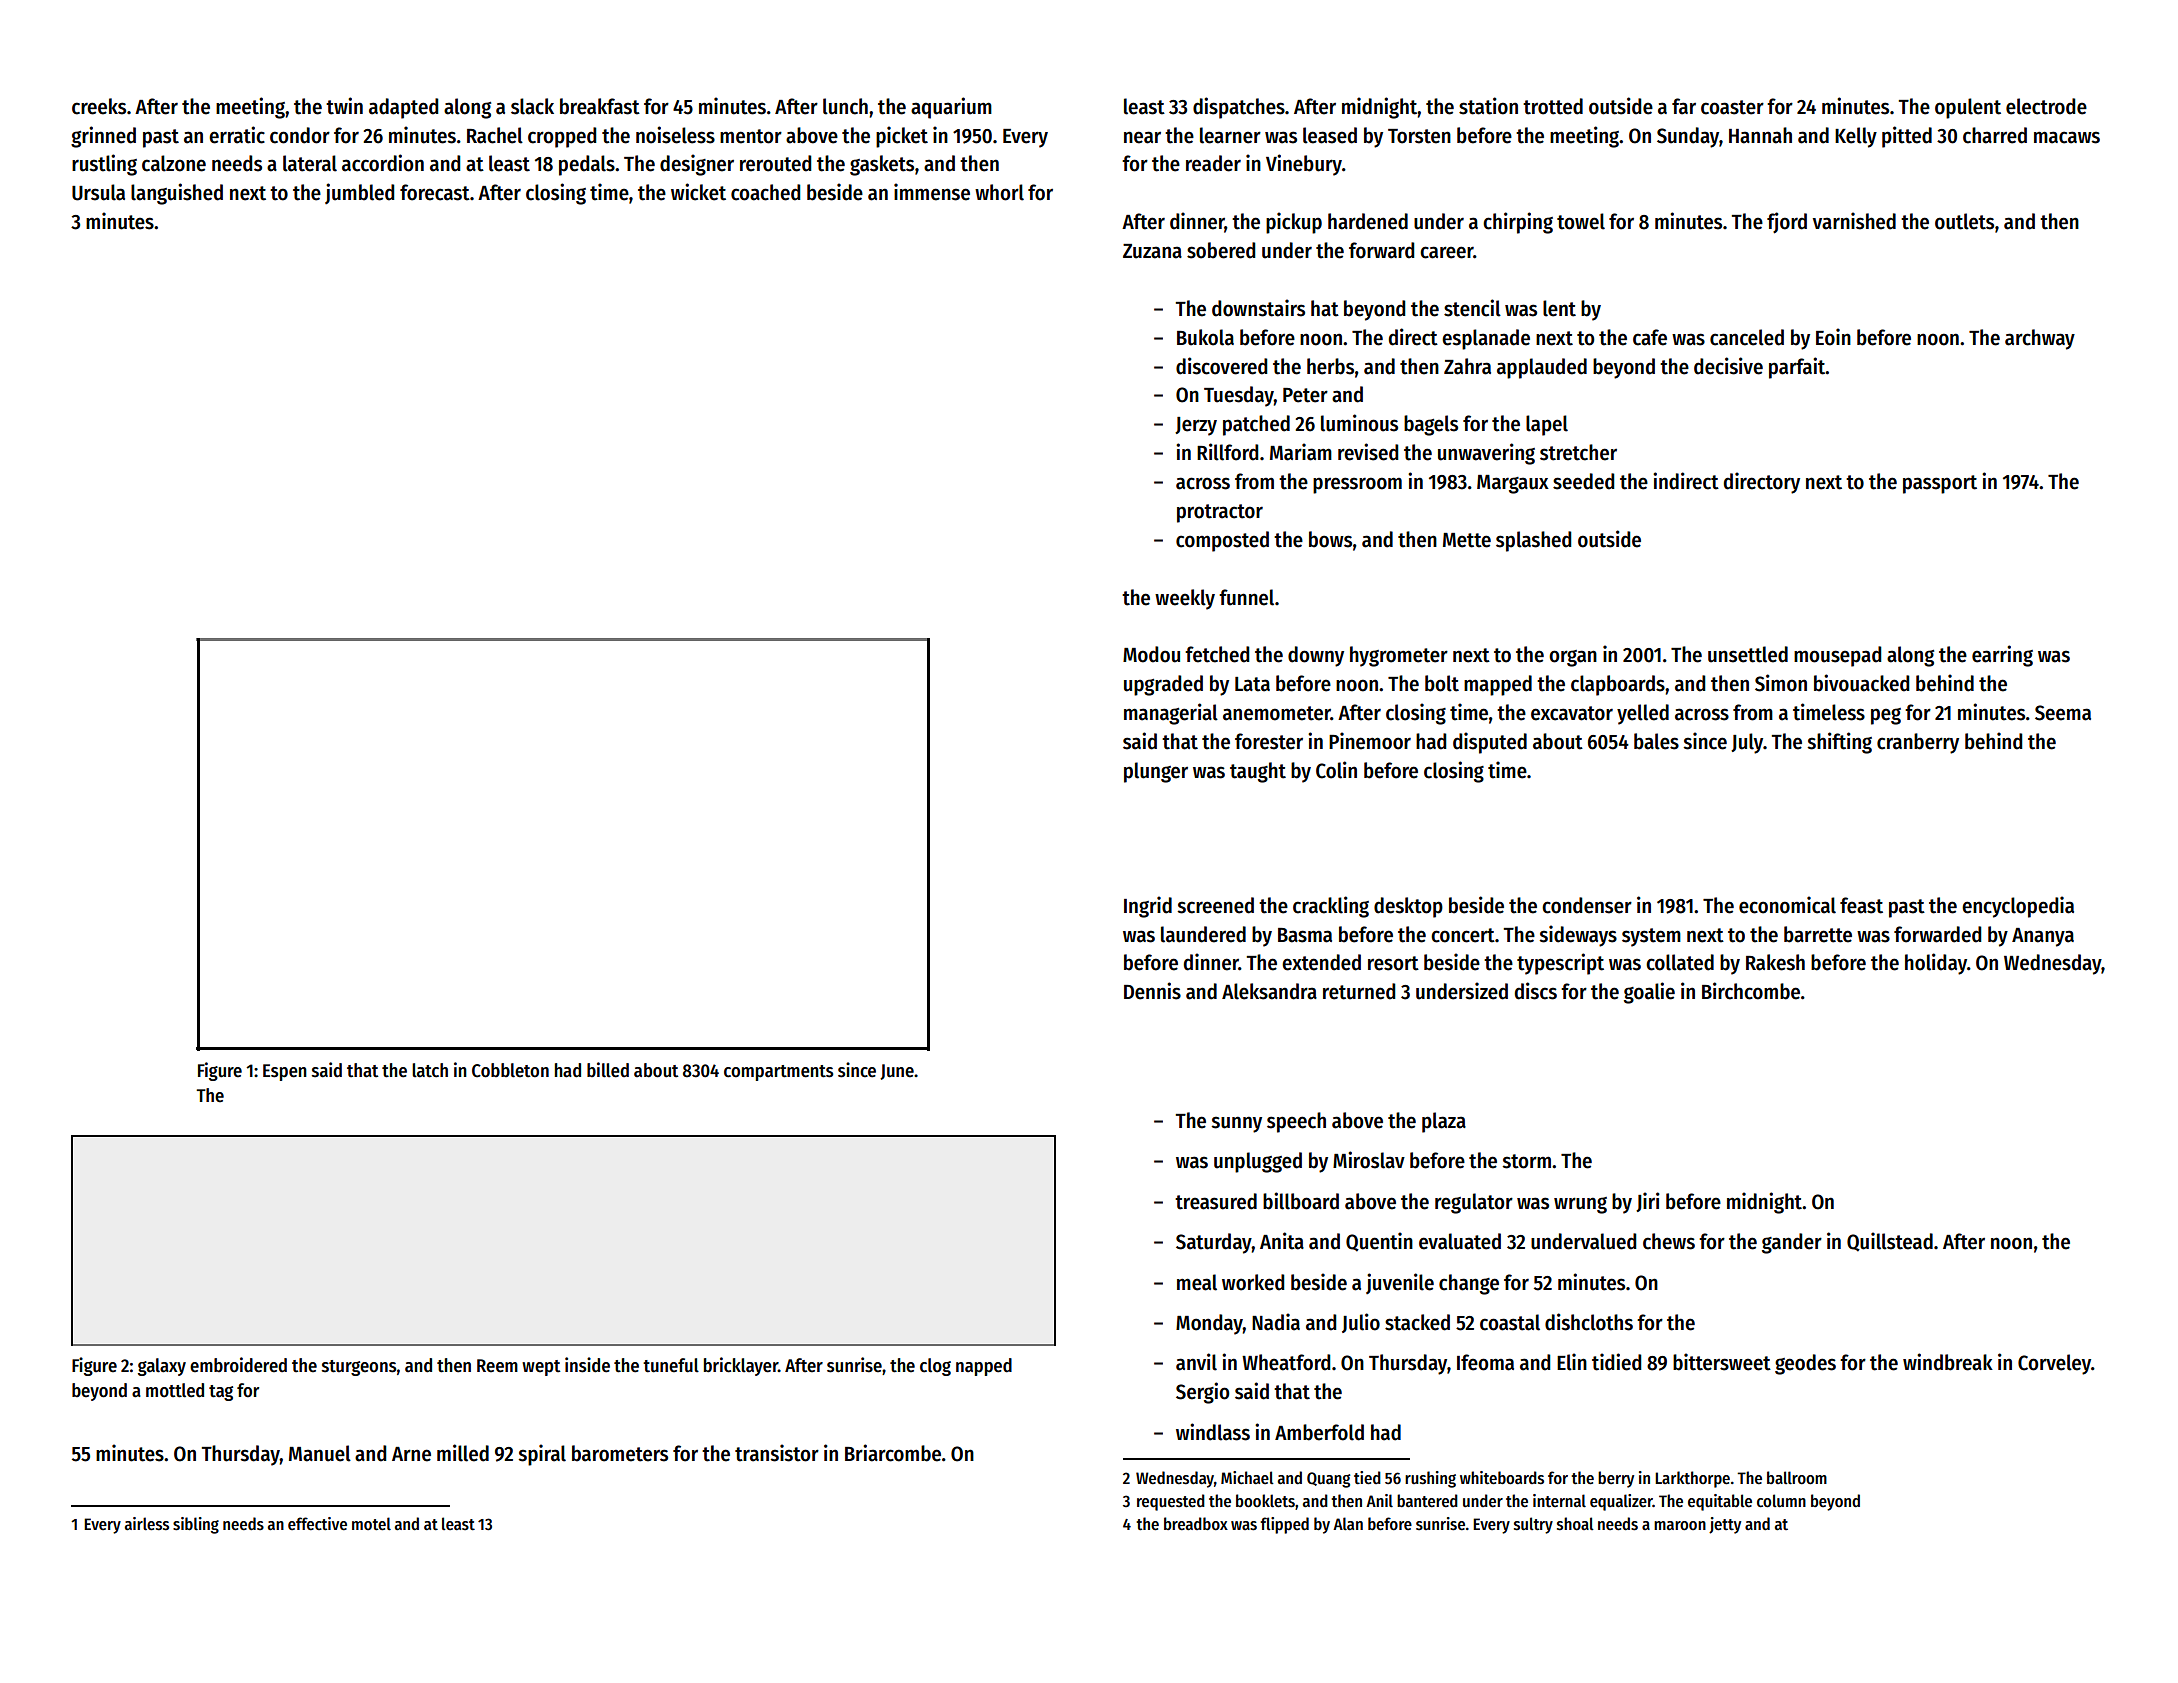  Describe the element at coordinates (1156, 772) in the page. I see `plunger` at that location.
